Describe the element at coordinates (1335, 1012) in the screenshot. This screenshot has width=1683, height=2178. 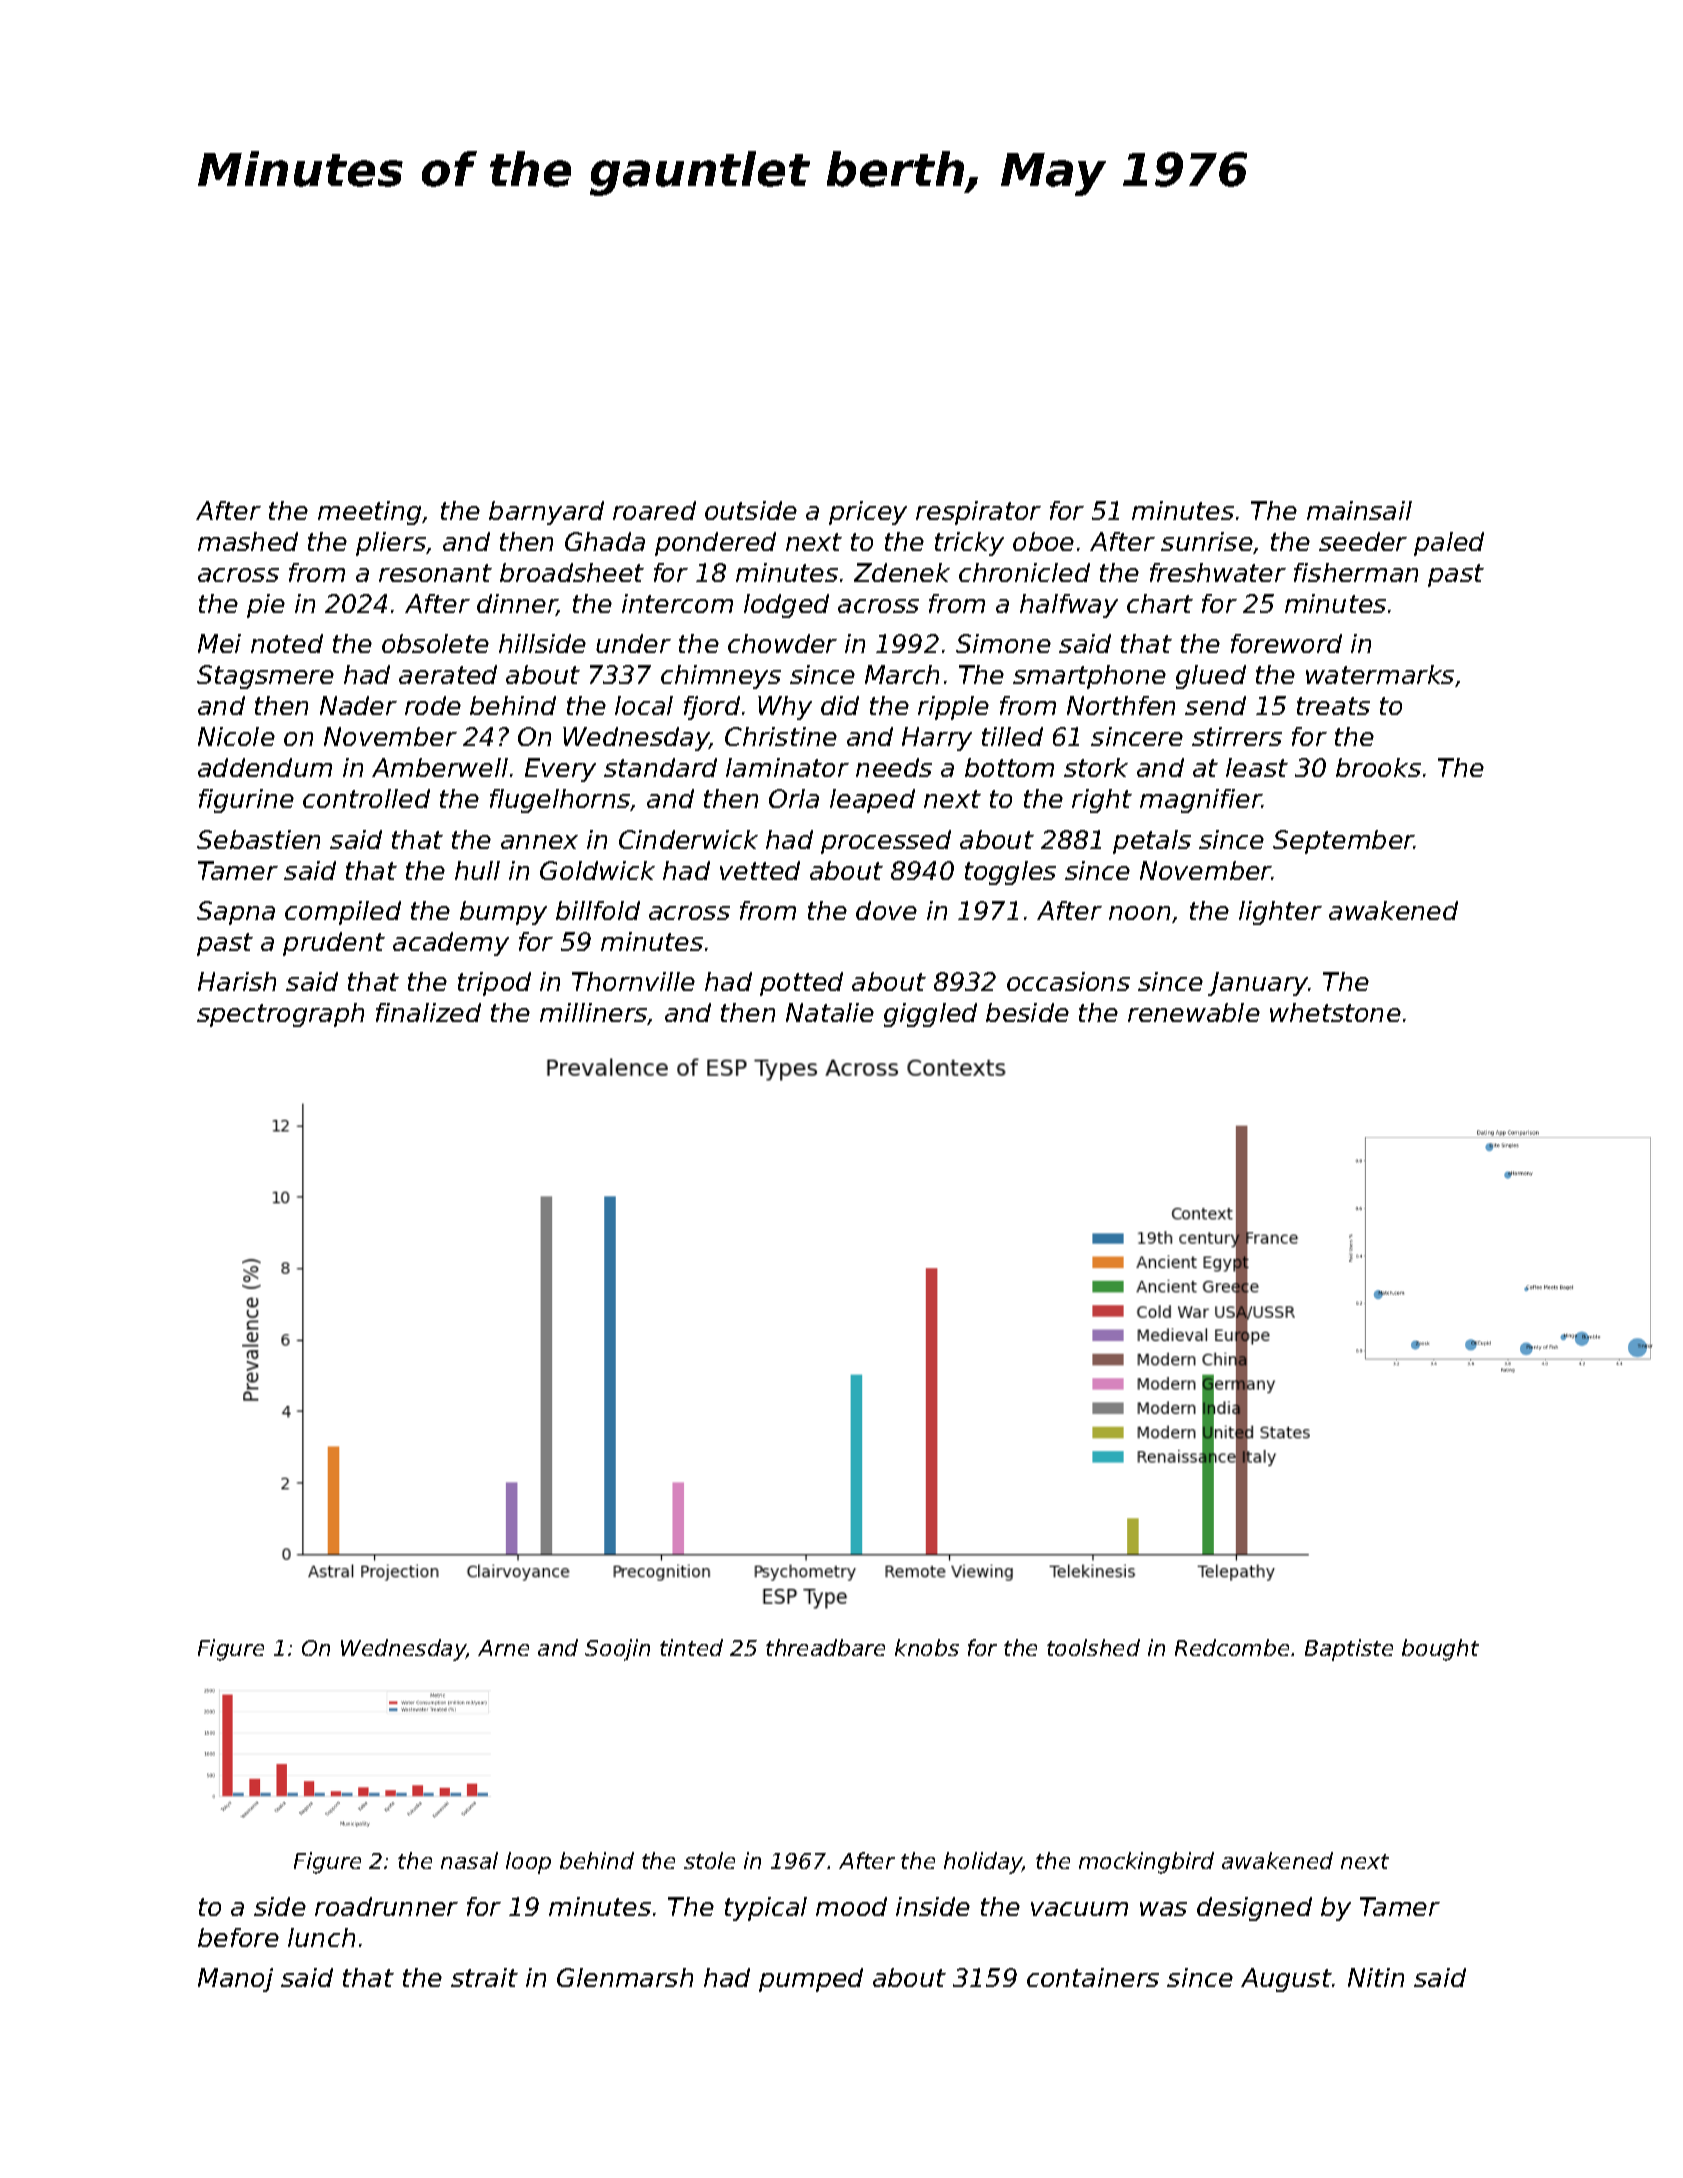
I see `whetstone` at that location.
